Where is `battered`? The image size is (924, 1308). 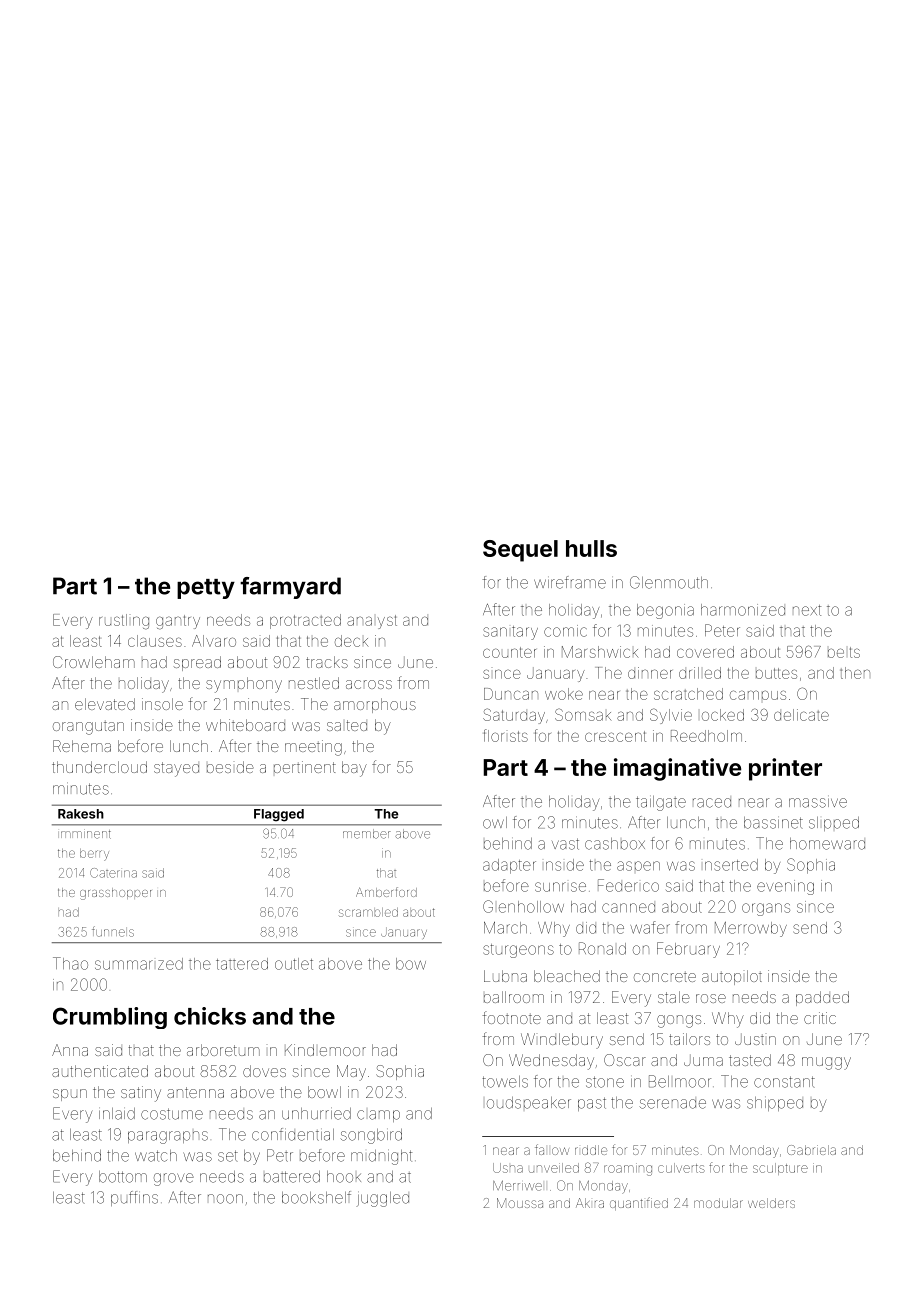 battered is located at coordinates (292, 1177).
